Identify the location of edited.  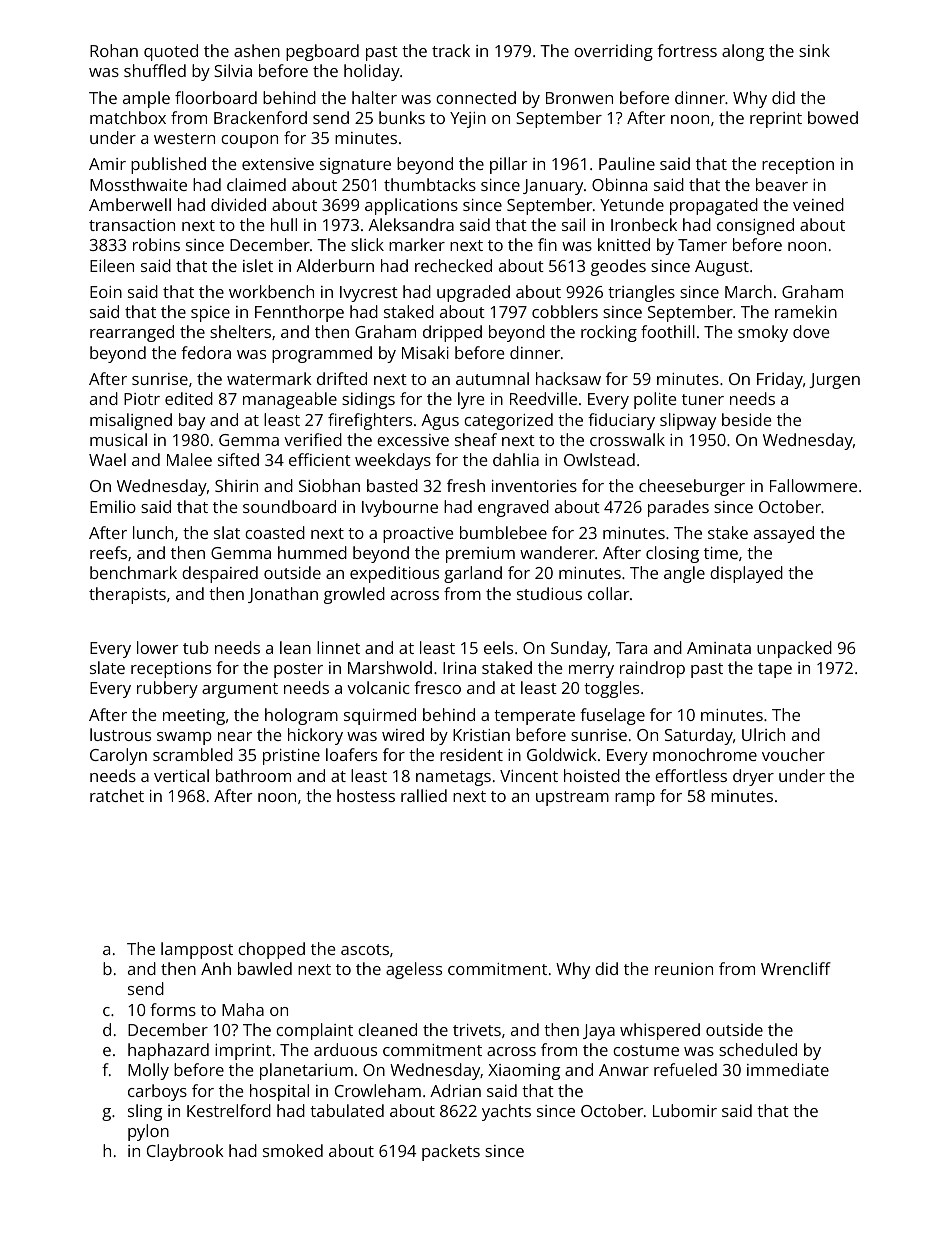
(189, 398).
